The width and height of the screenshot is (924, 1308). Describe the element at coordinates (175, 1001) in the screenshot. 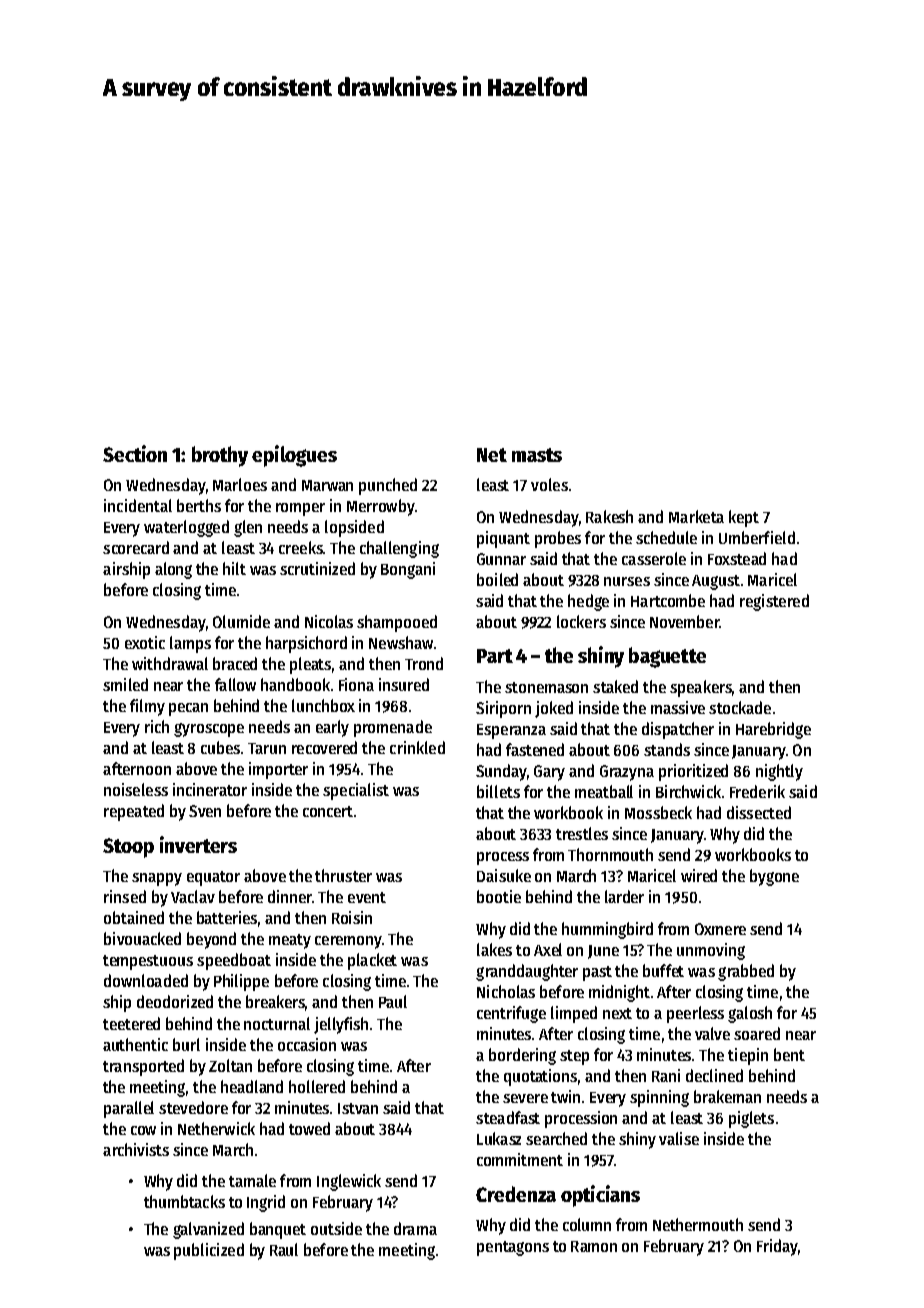

I see `deodorized` at that location.
